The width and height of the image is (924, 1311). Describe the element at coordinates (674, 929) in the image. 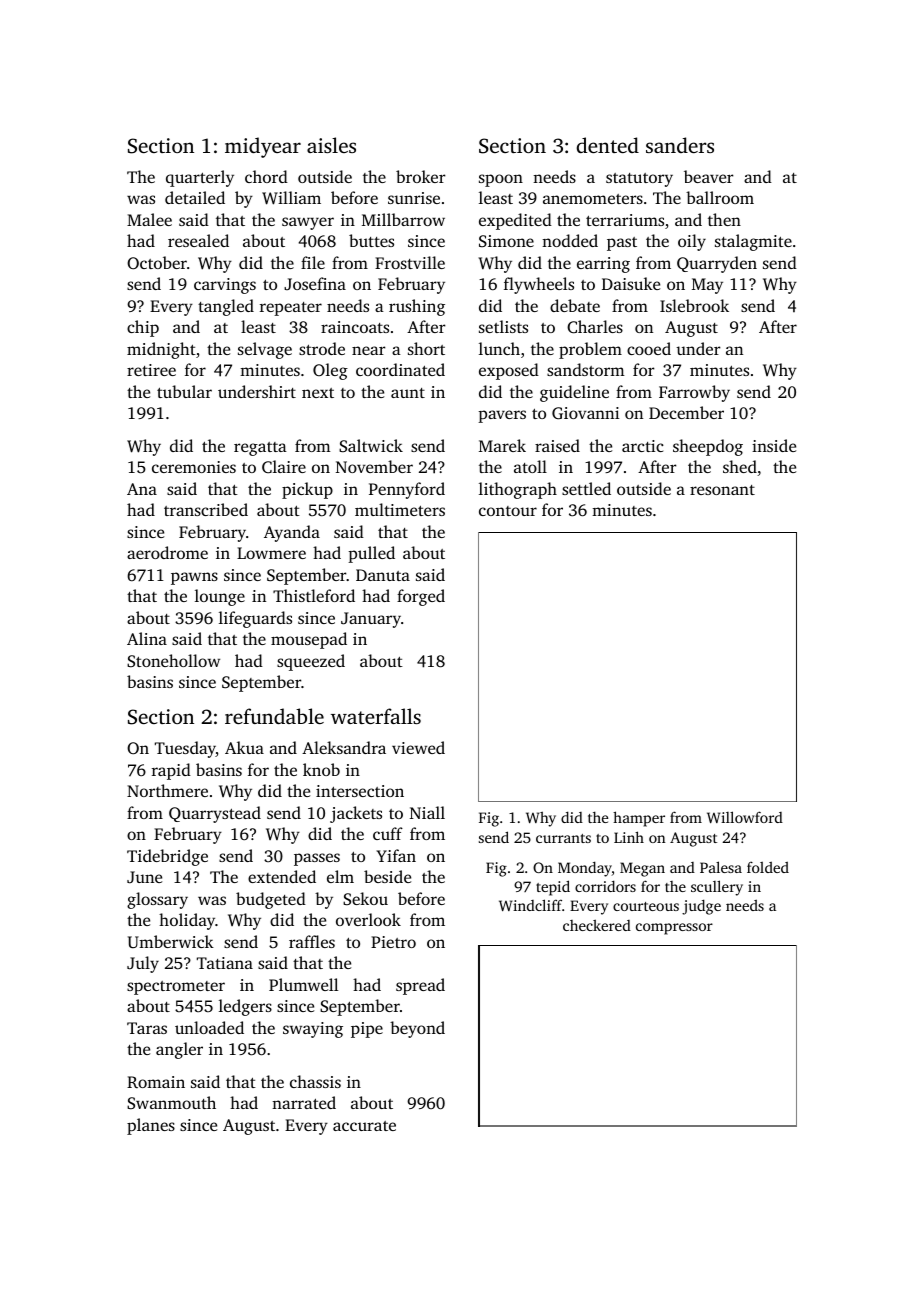

I see `compressor` at that location.
